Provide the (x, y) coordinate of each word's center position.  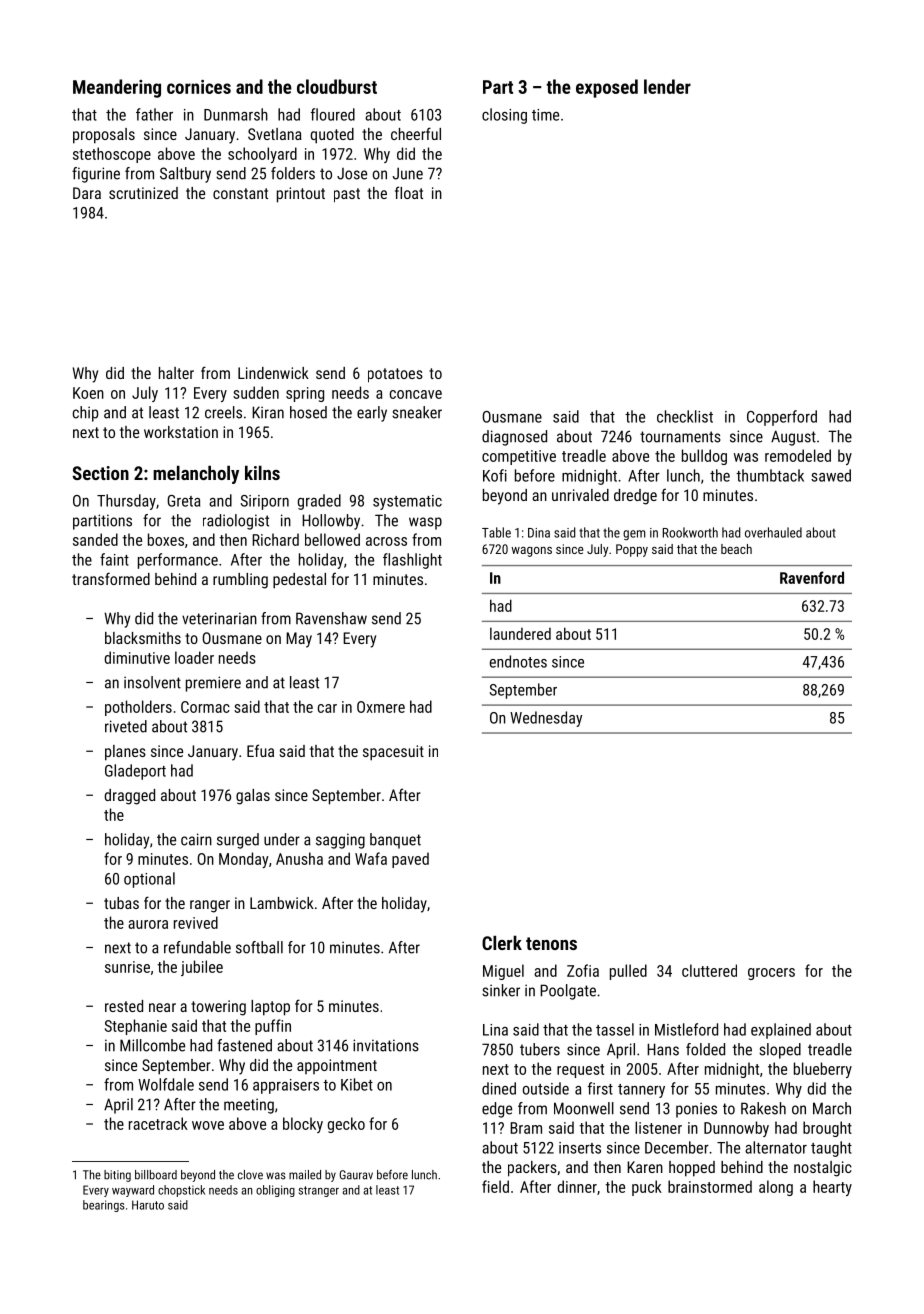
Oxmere (381, 707)
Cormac (205, 707)
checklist (685, 416)
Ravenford (812, 577)
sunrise (127, 967)
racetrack (158, 1123)
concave (416, 394)
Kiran (268, 412)
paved (410, 860)
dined (499, 1088)
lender (667, 86)
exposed (607, 88)
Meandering (117, 88)
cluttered (709, 970)
